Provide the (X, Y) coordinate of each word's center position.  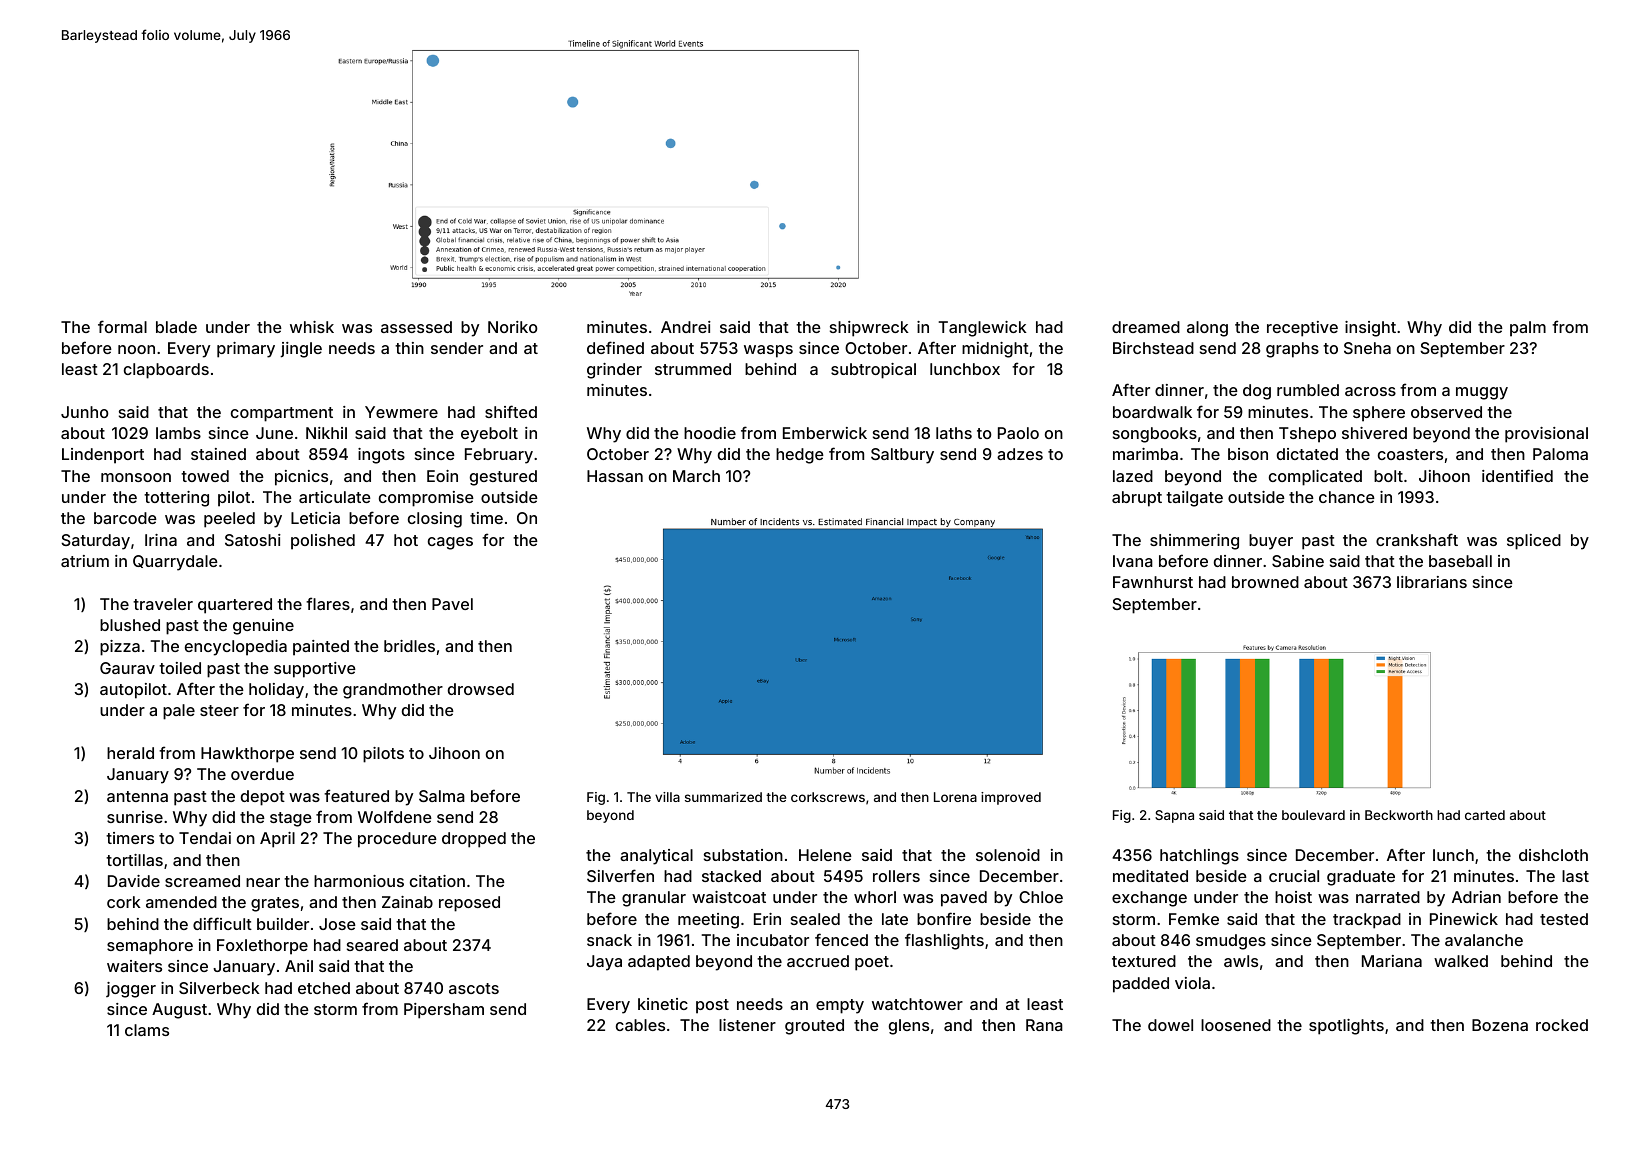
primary (246, 350)
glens (909, 1027)
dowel (1170, 1025)
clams (147, 1030)
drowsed (481, 689)
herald (130, 753)
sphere (1379, 414)
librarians (1432, 582)
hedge (800, 456)
